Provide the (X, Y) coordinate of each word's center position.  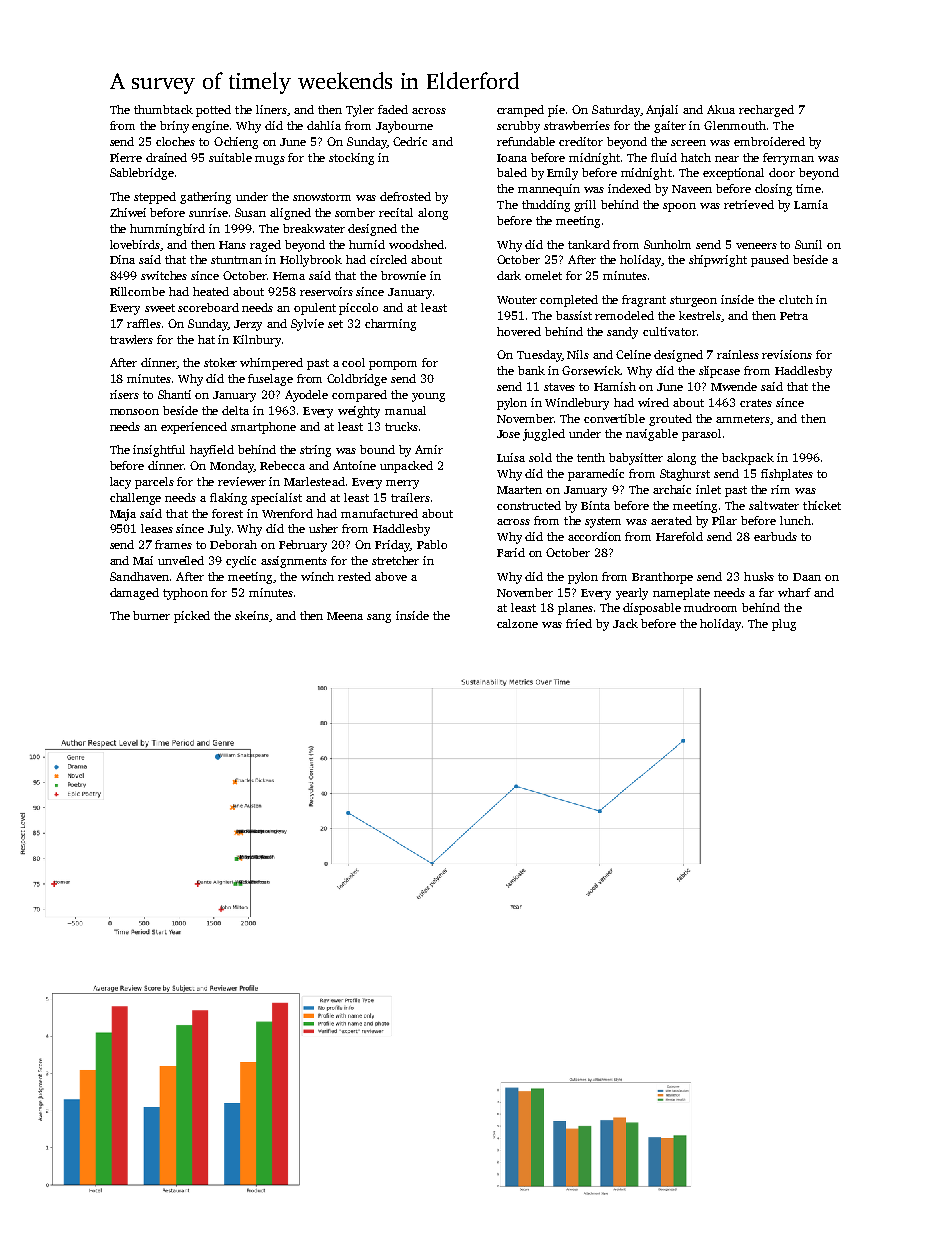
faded (393, 109)
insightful (159, 451)
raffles (144, 323)
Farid (511, 552)
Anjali (662, 111)
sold (540, 457)
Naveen (692, 189)
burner (151, 615)
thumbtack (163, 109)
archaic (672, 489)
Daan (807, 577)
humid (367, 244)
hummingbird (167, 230)
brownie (403, 275)
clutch (796, 299)
